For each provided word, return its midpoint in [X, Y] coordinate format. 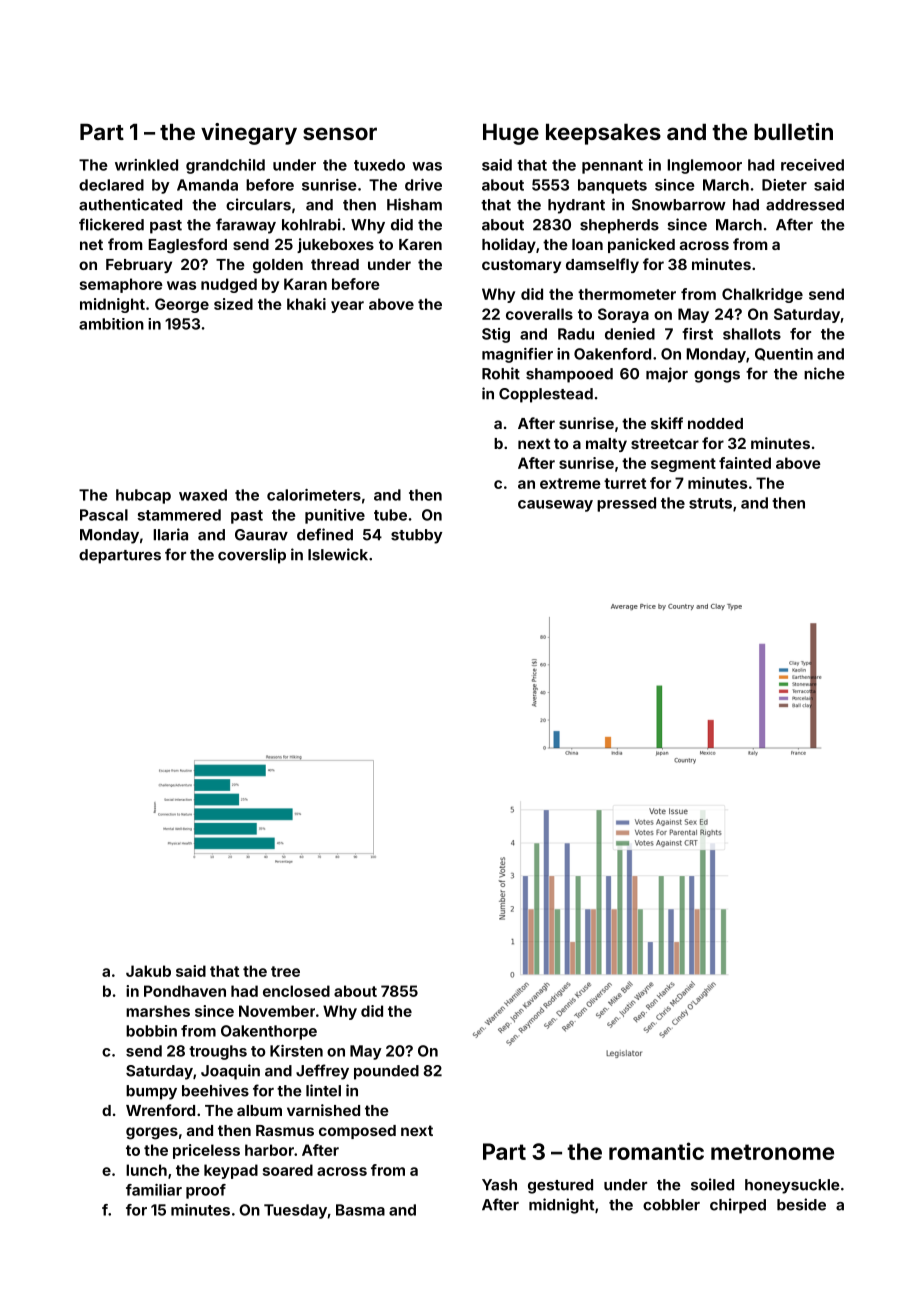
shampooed [569, 375]
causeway [555, 506]
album [259, 1110]
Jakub [148, 971]
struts [710, 503]
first [697, 334]
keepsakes [603, 134]
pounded [386, 1072]
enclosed [296, 991]
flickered [111, 224]
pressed [626, 504]
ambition [111, 324]
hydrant [576, 206]
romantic [656, 1151]
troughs [218, 1052]
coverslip [252, 556]
